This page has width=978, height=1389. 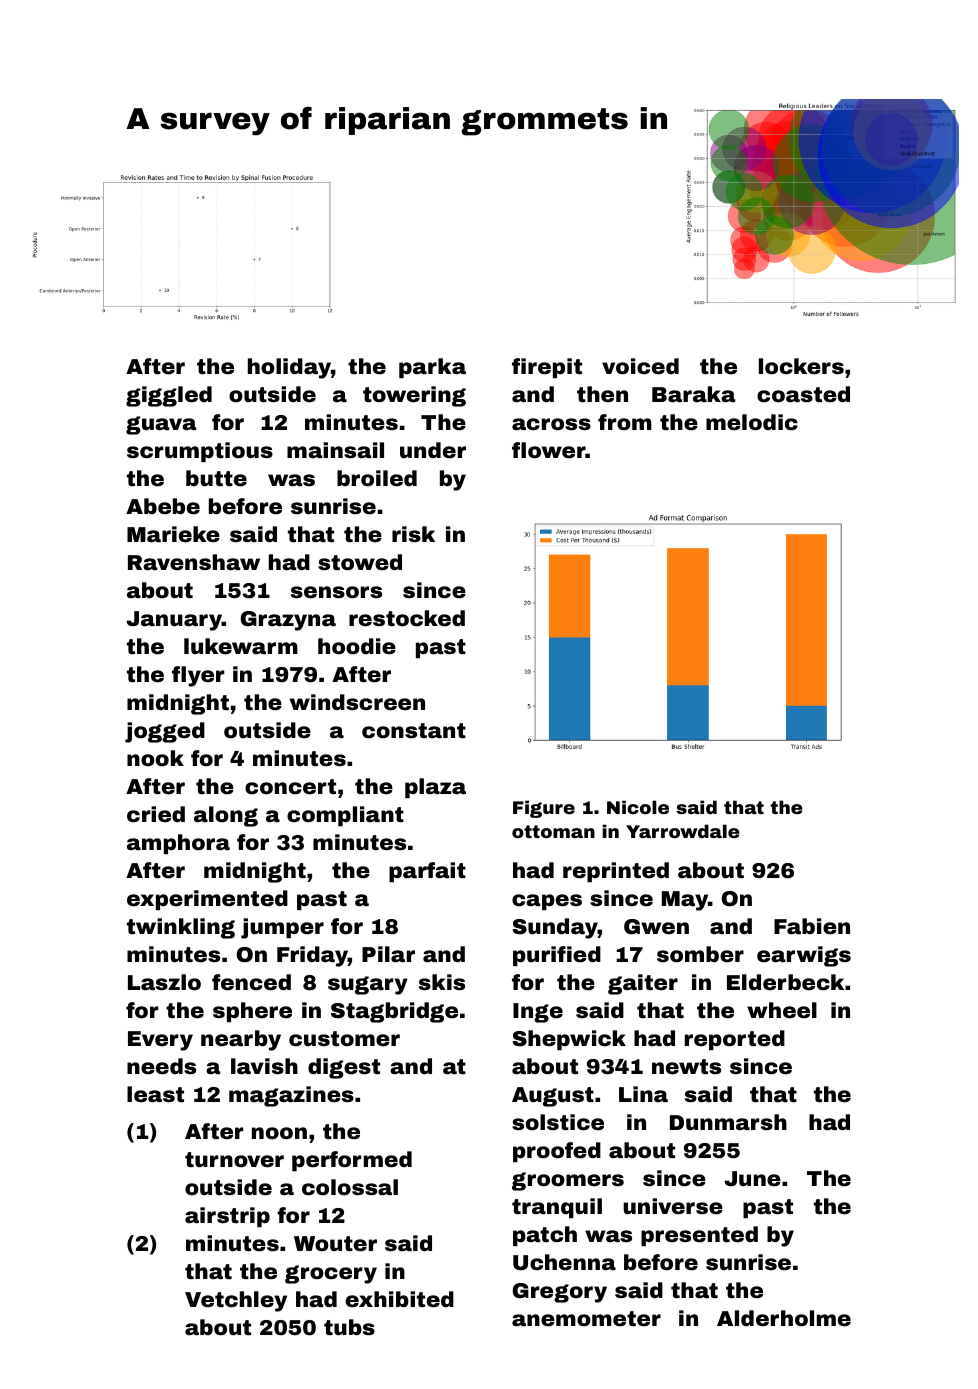 I want to click on Nicole, so click(x=638, y=807).
